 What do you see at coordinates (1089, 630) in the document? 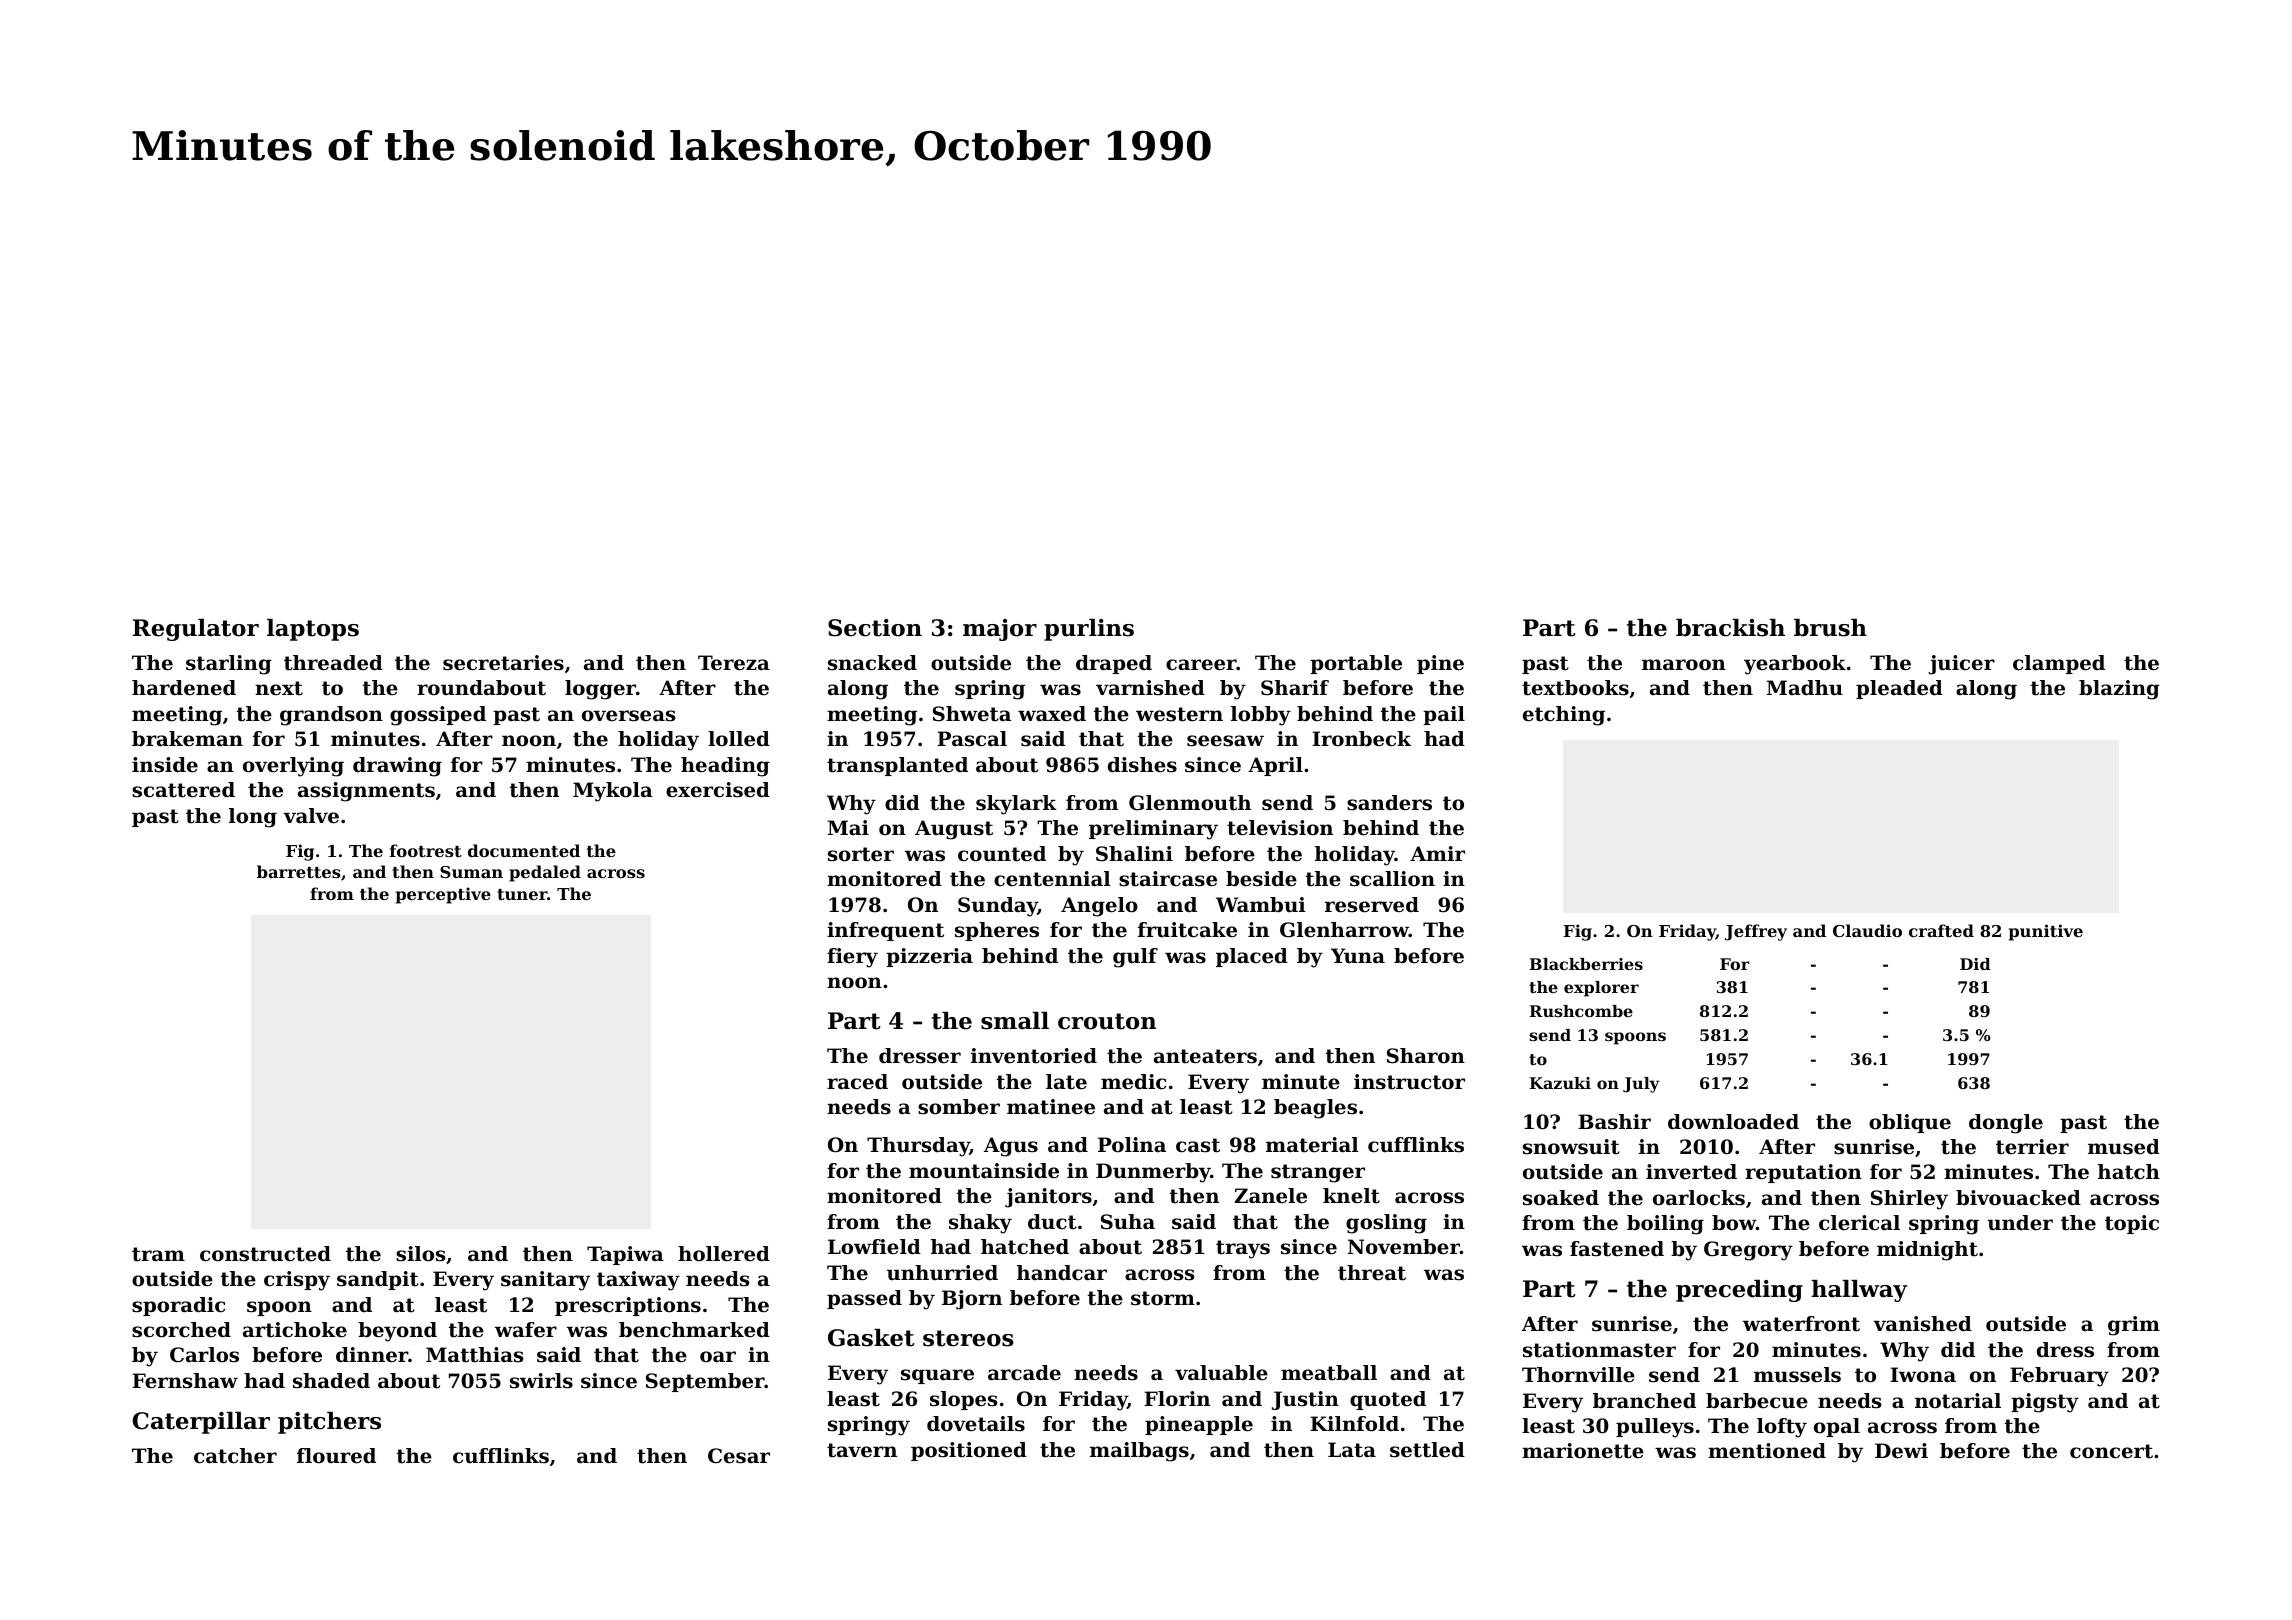
I see `purlins` at bounding box center [1089, 630].
